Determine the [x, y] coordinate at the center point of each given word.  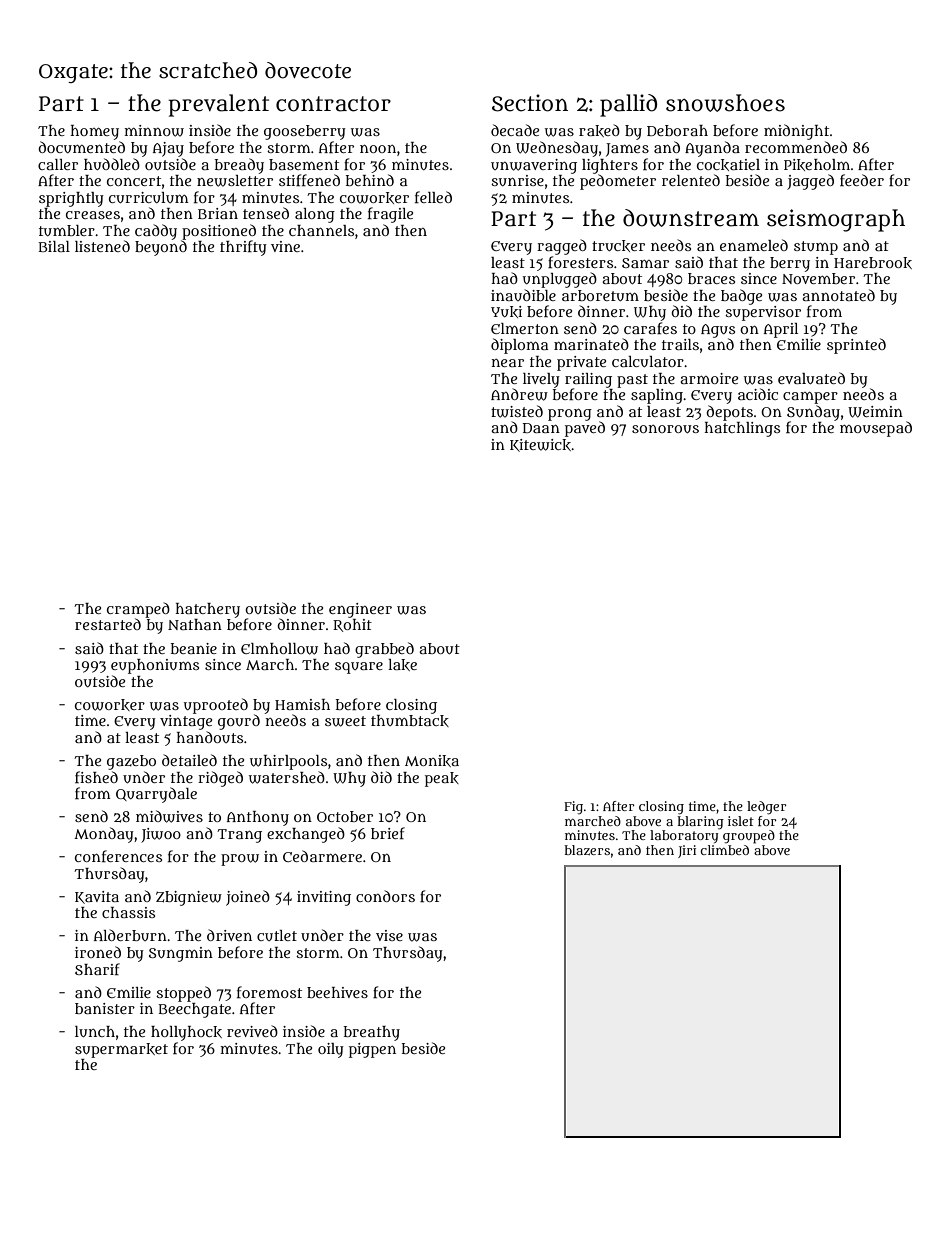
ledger [766, 808]
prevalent [218, 105]
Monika [432, 761]
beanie [194, 648]
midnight [796, 132]
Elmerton [525, 328]
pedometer [618, 182]
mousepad [876, 429]
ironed [98, 952]
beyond [161, 248]
